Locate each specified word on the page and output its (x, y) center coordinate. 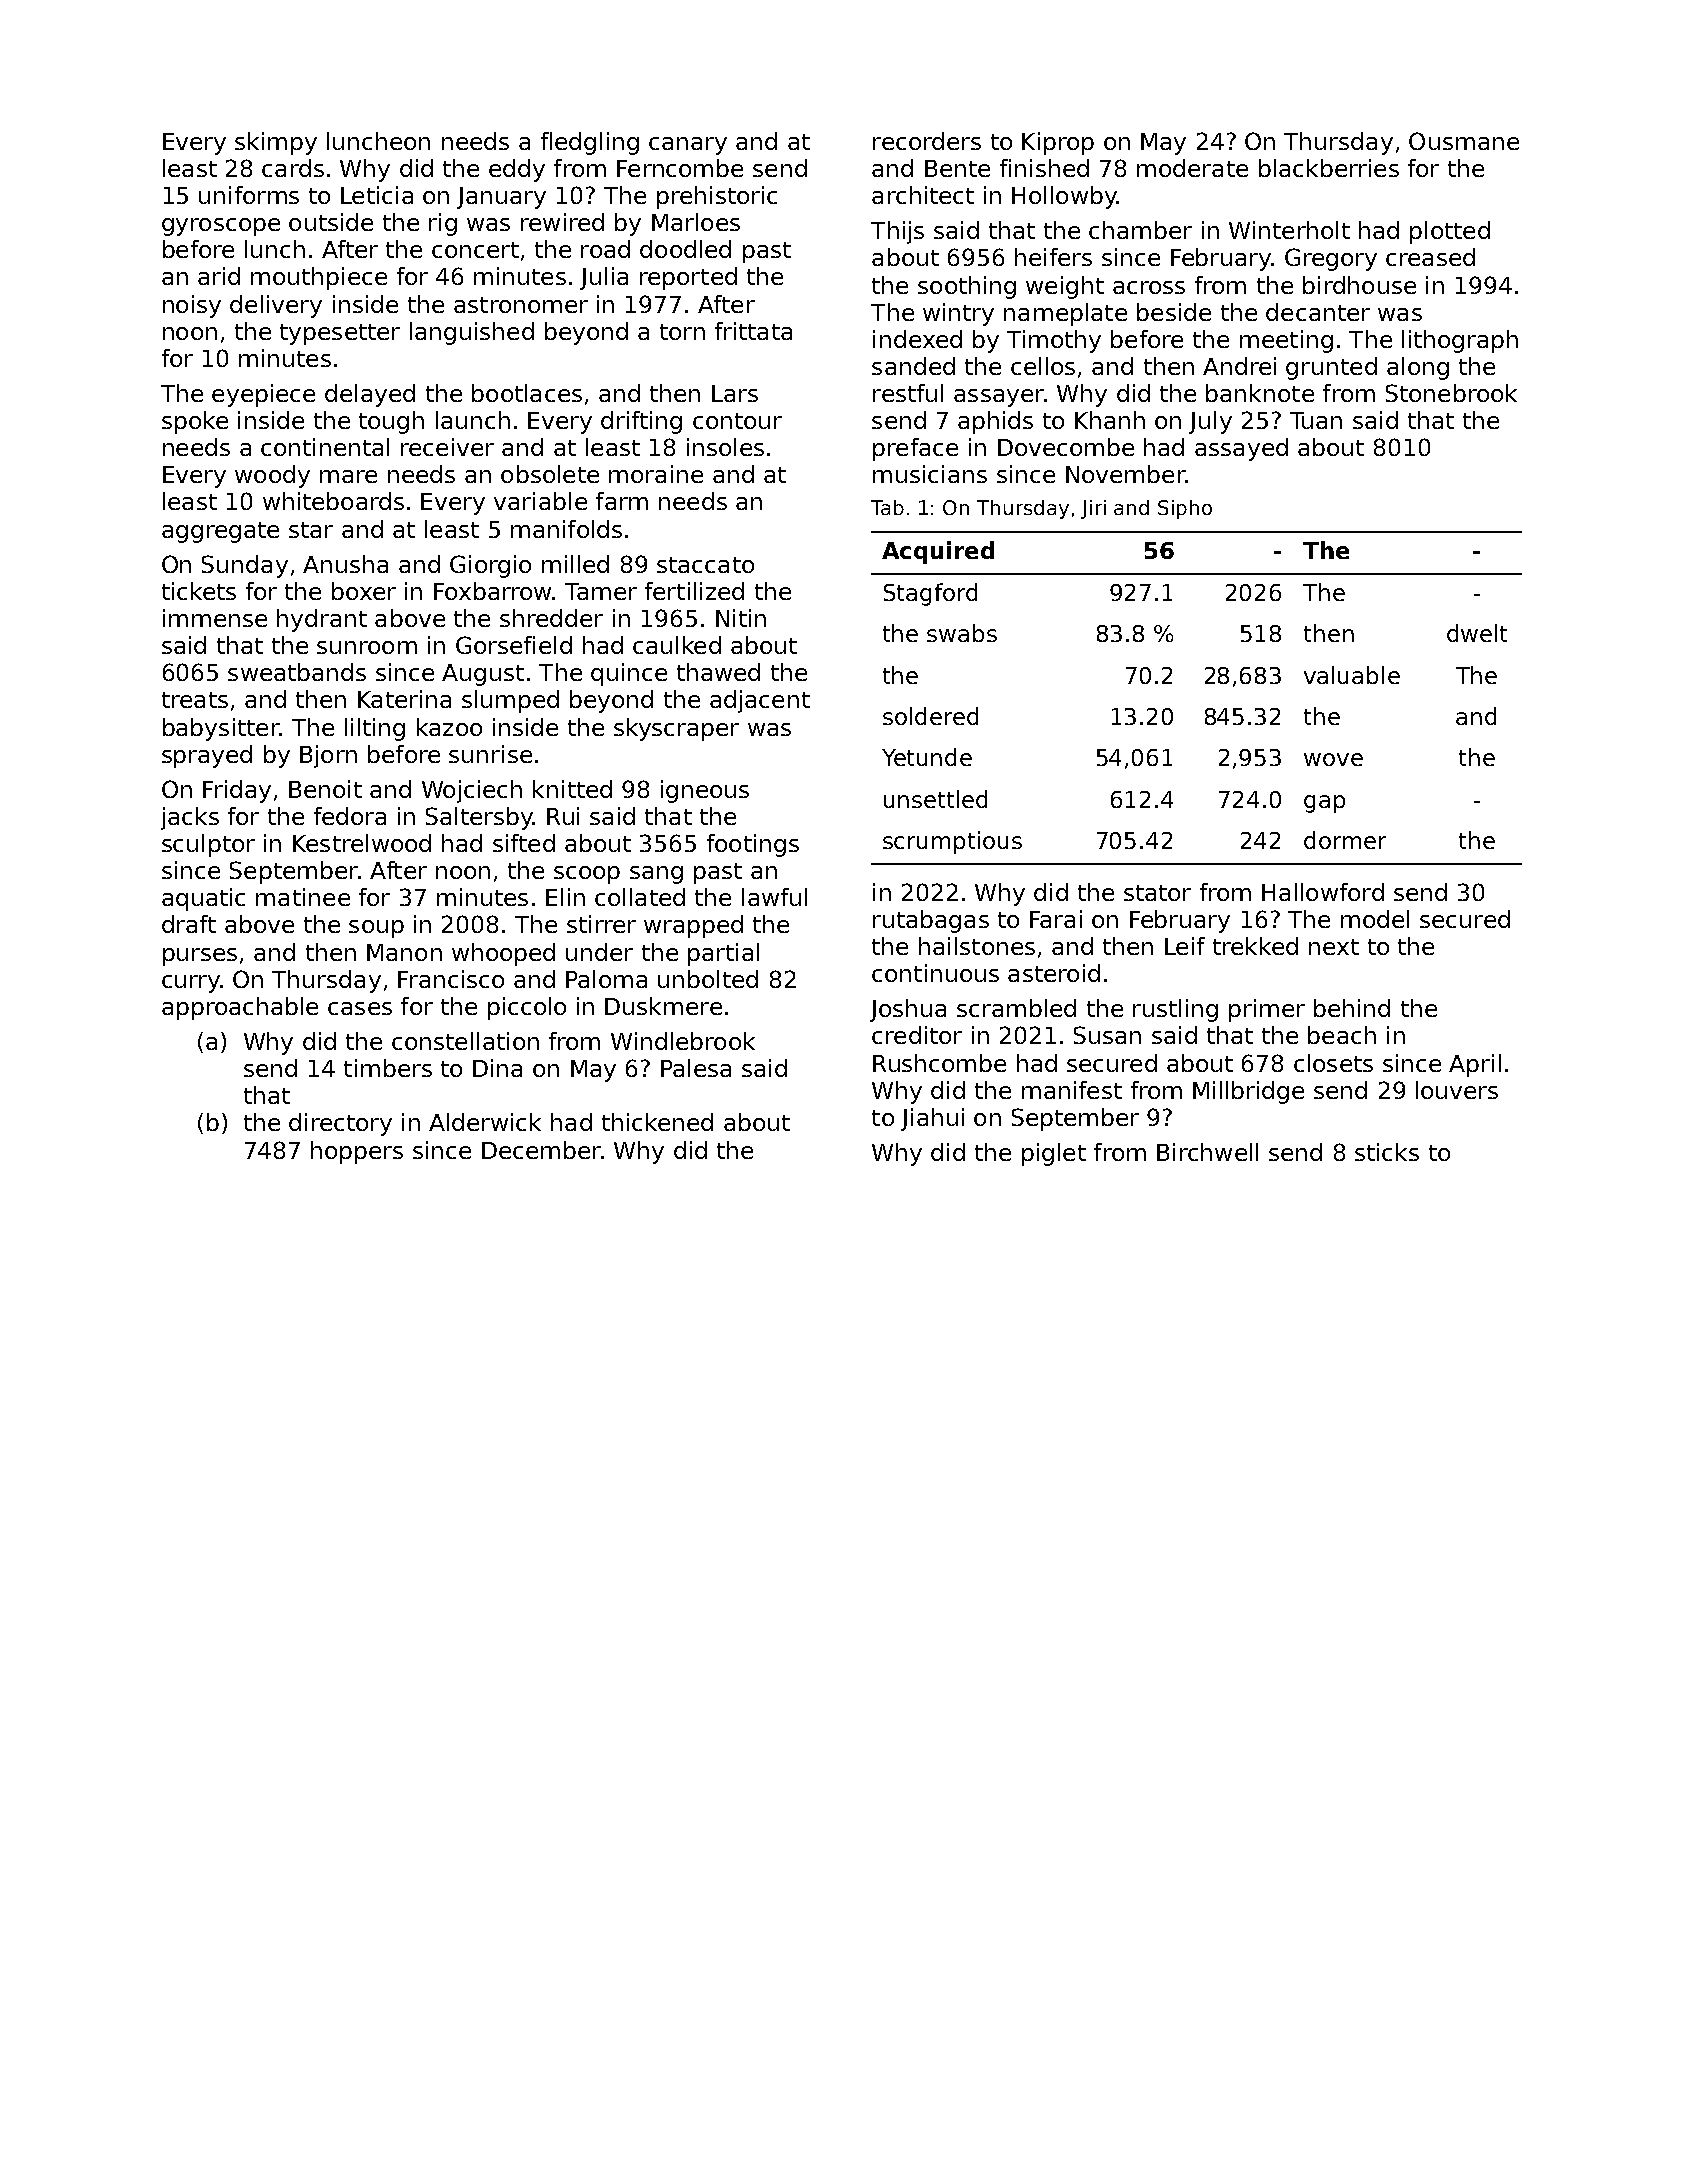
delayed (370, 395)
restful (908, 393)
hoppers (357, 1152)
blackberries (1329, 168)
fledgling (590, 143)
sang (656, 875)
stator (1157, 893)
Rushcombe (939, 1063)
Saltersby (479, 818)
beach (1342, 1035)
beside (1174, 312)
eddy (517, 170)
